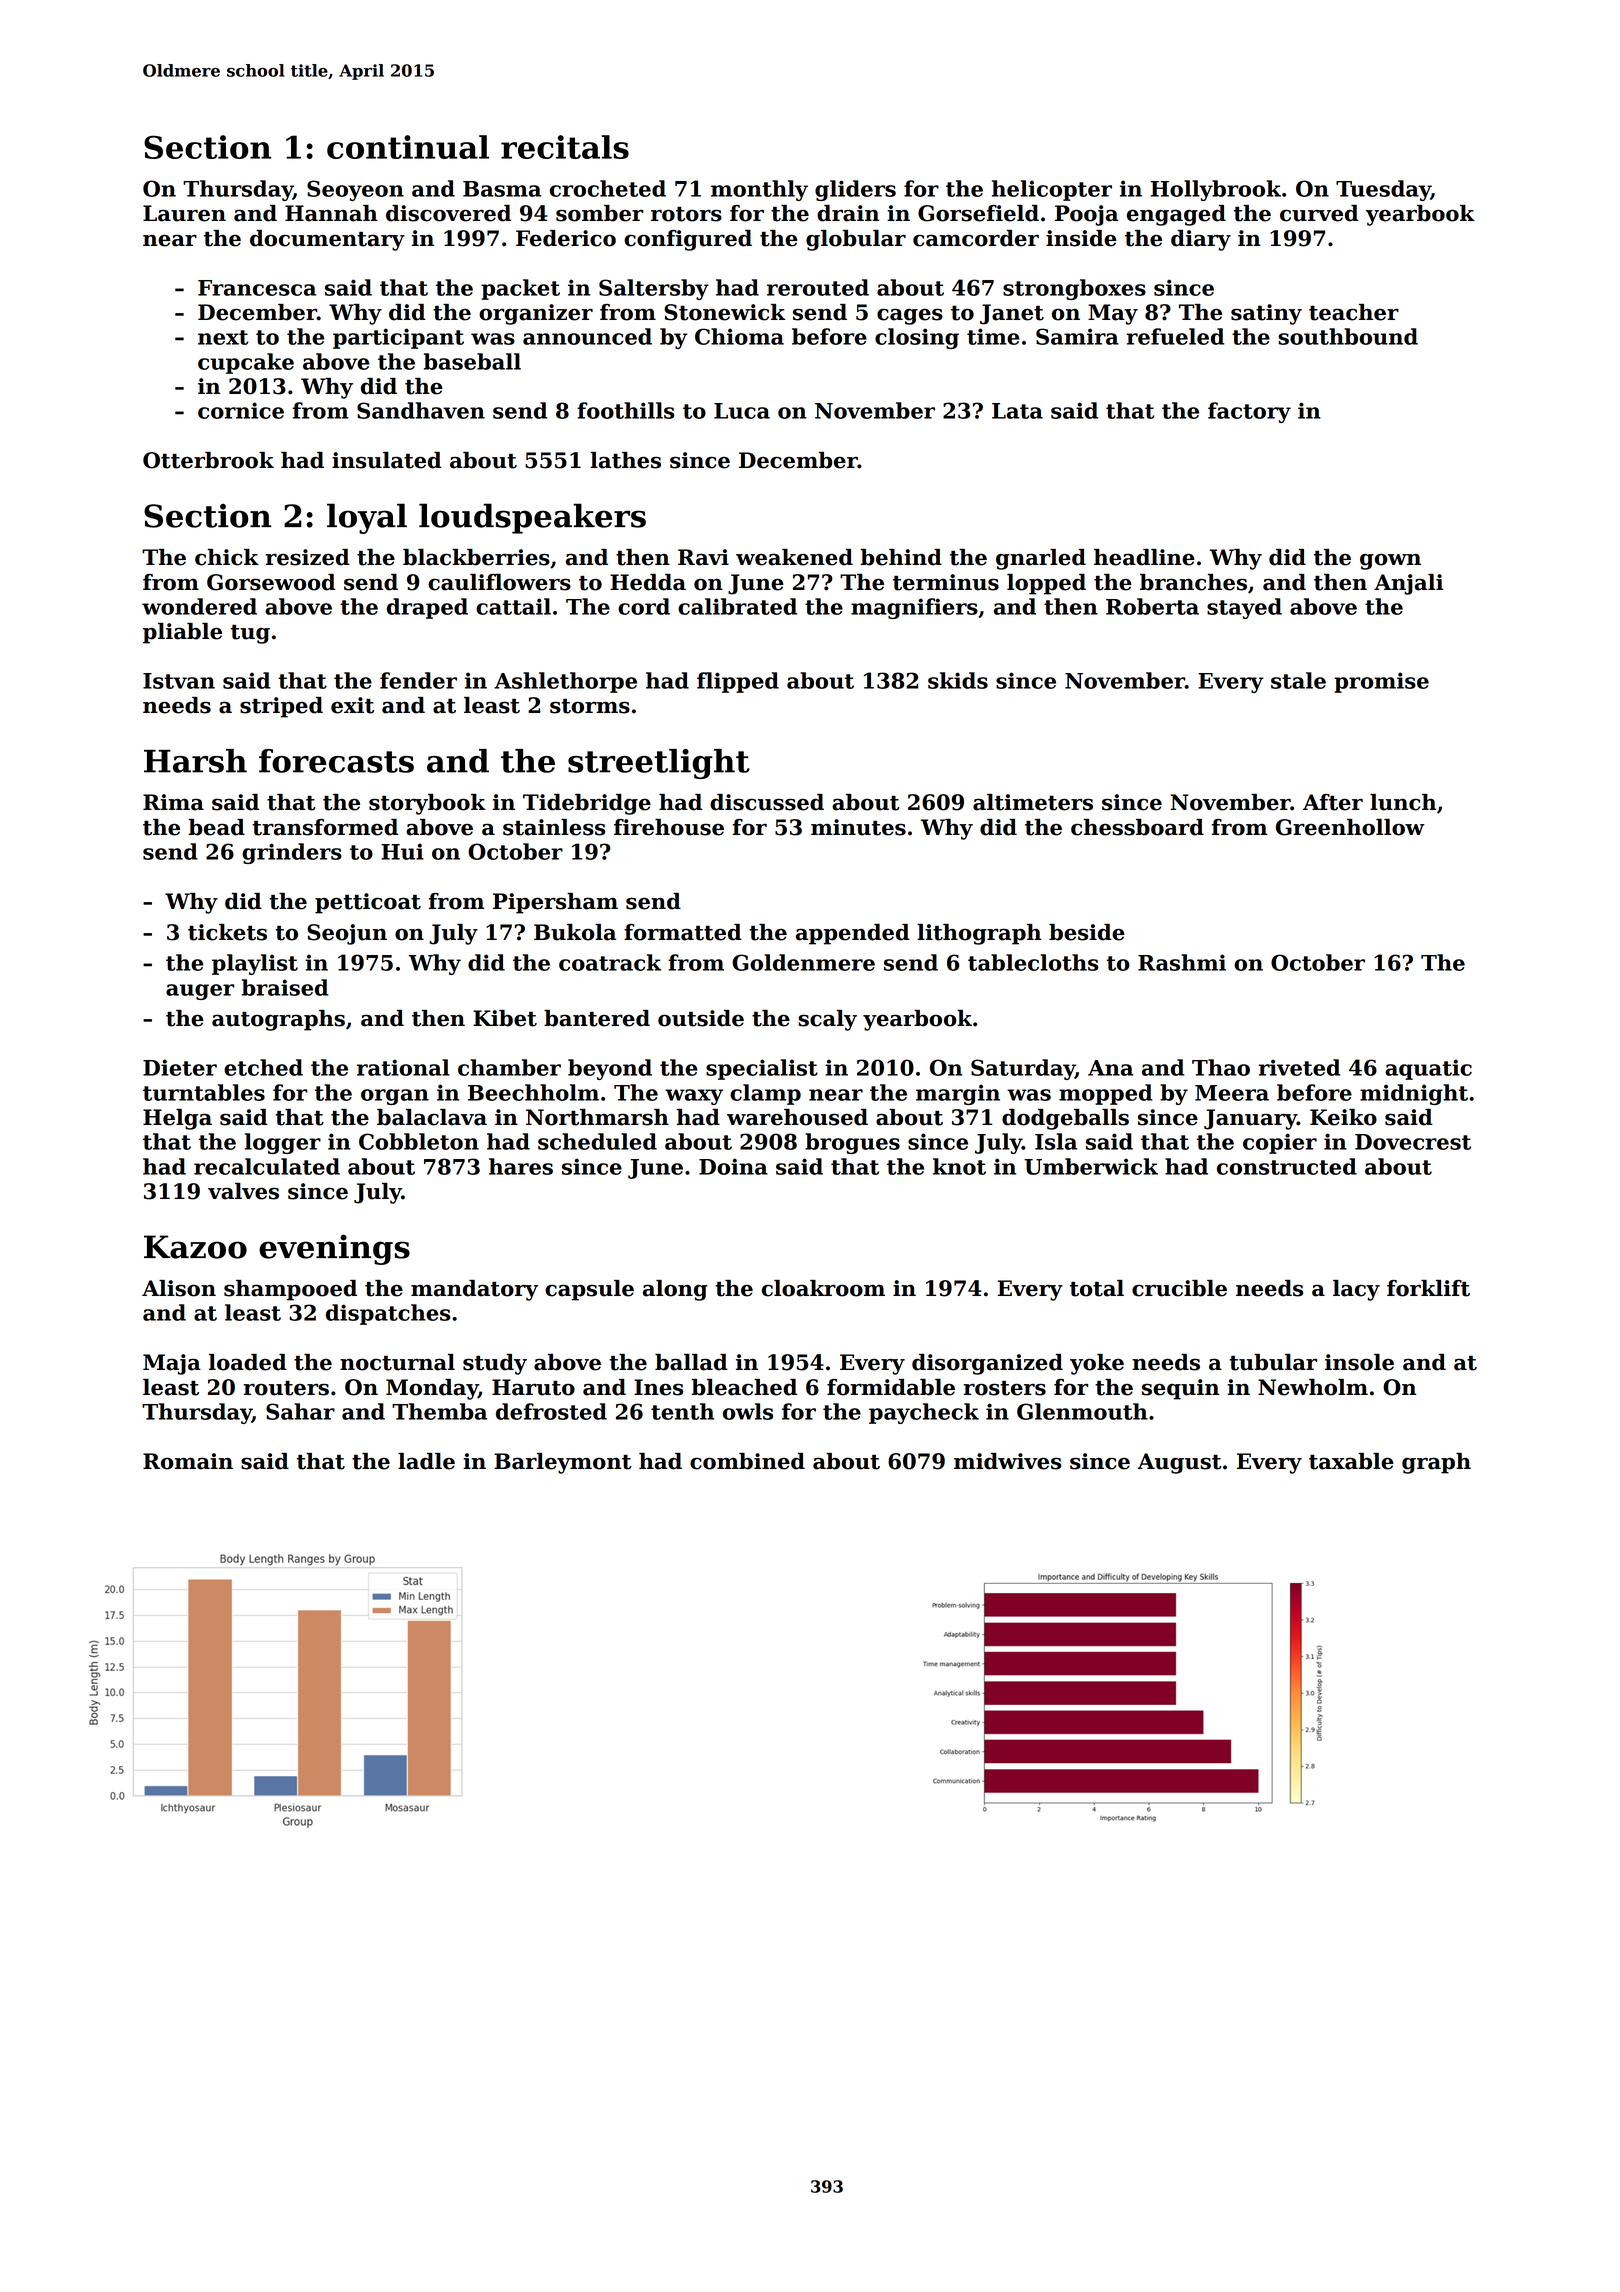  Describe the element at coordinates (1216, 190) in the image. I see `Hollybrook` at that location.
